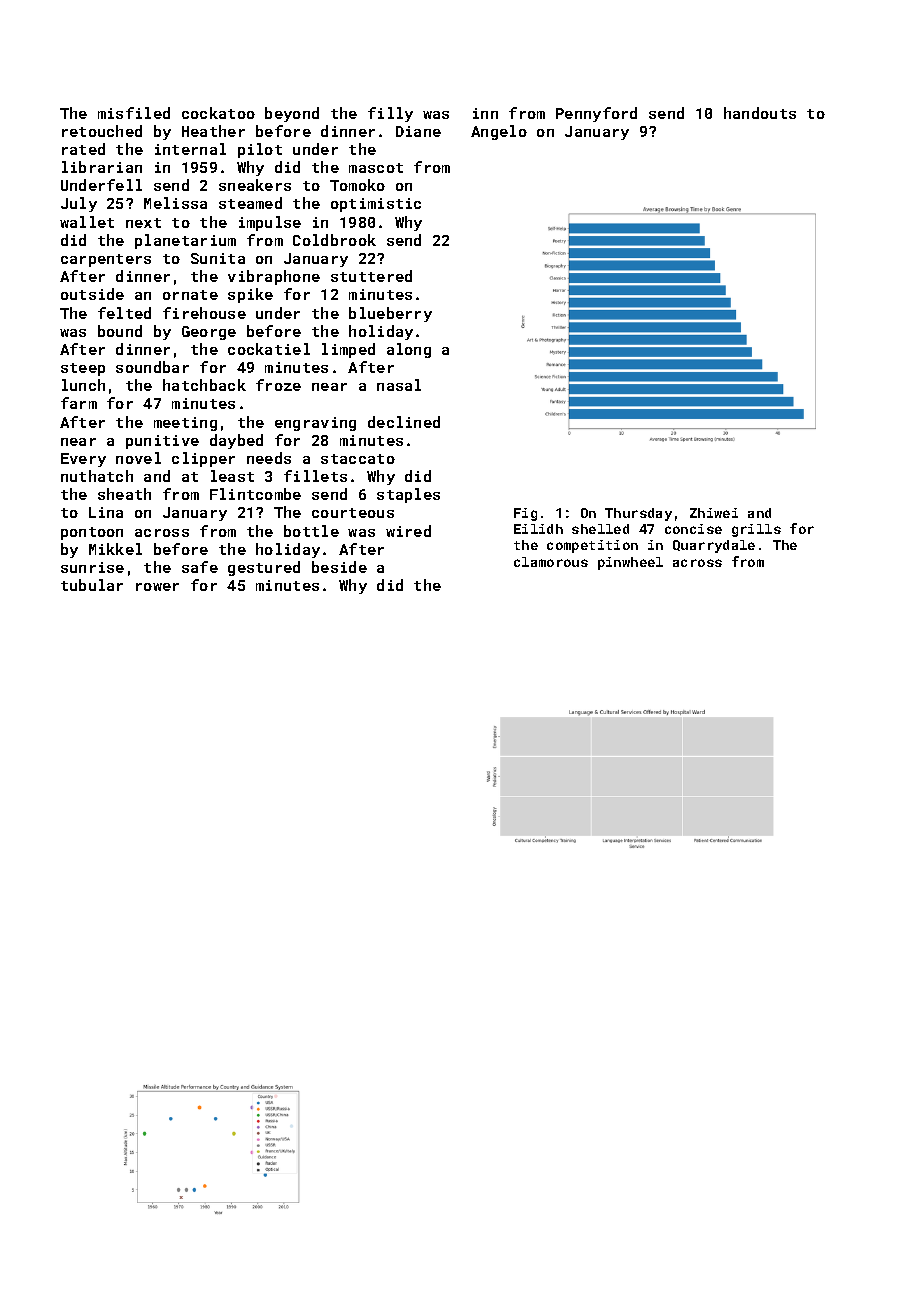 This screenshot has width=924, height=1308. Describe the element at coordinates (292, 114) in the screenshot. I see `beyond` at that location.
